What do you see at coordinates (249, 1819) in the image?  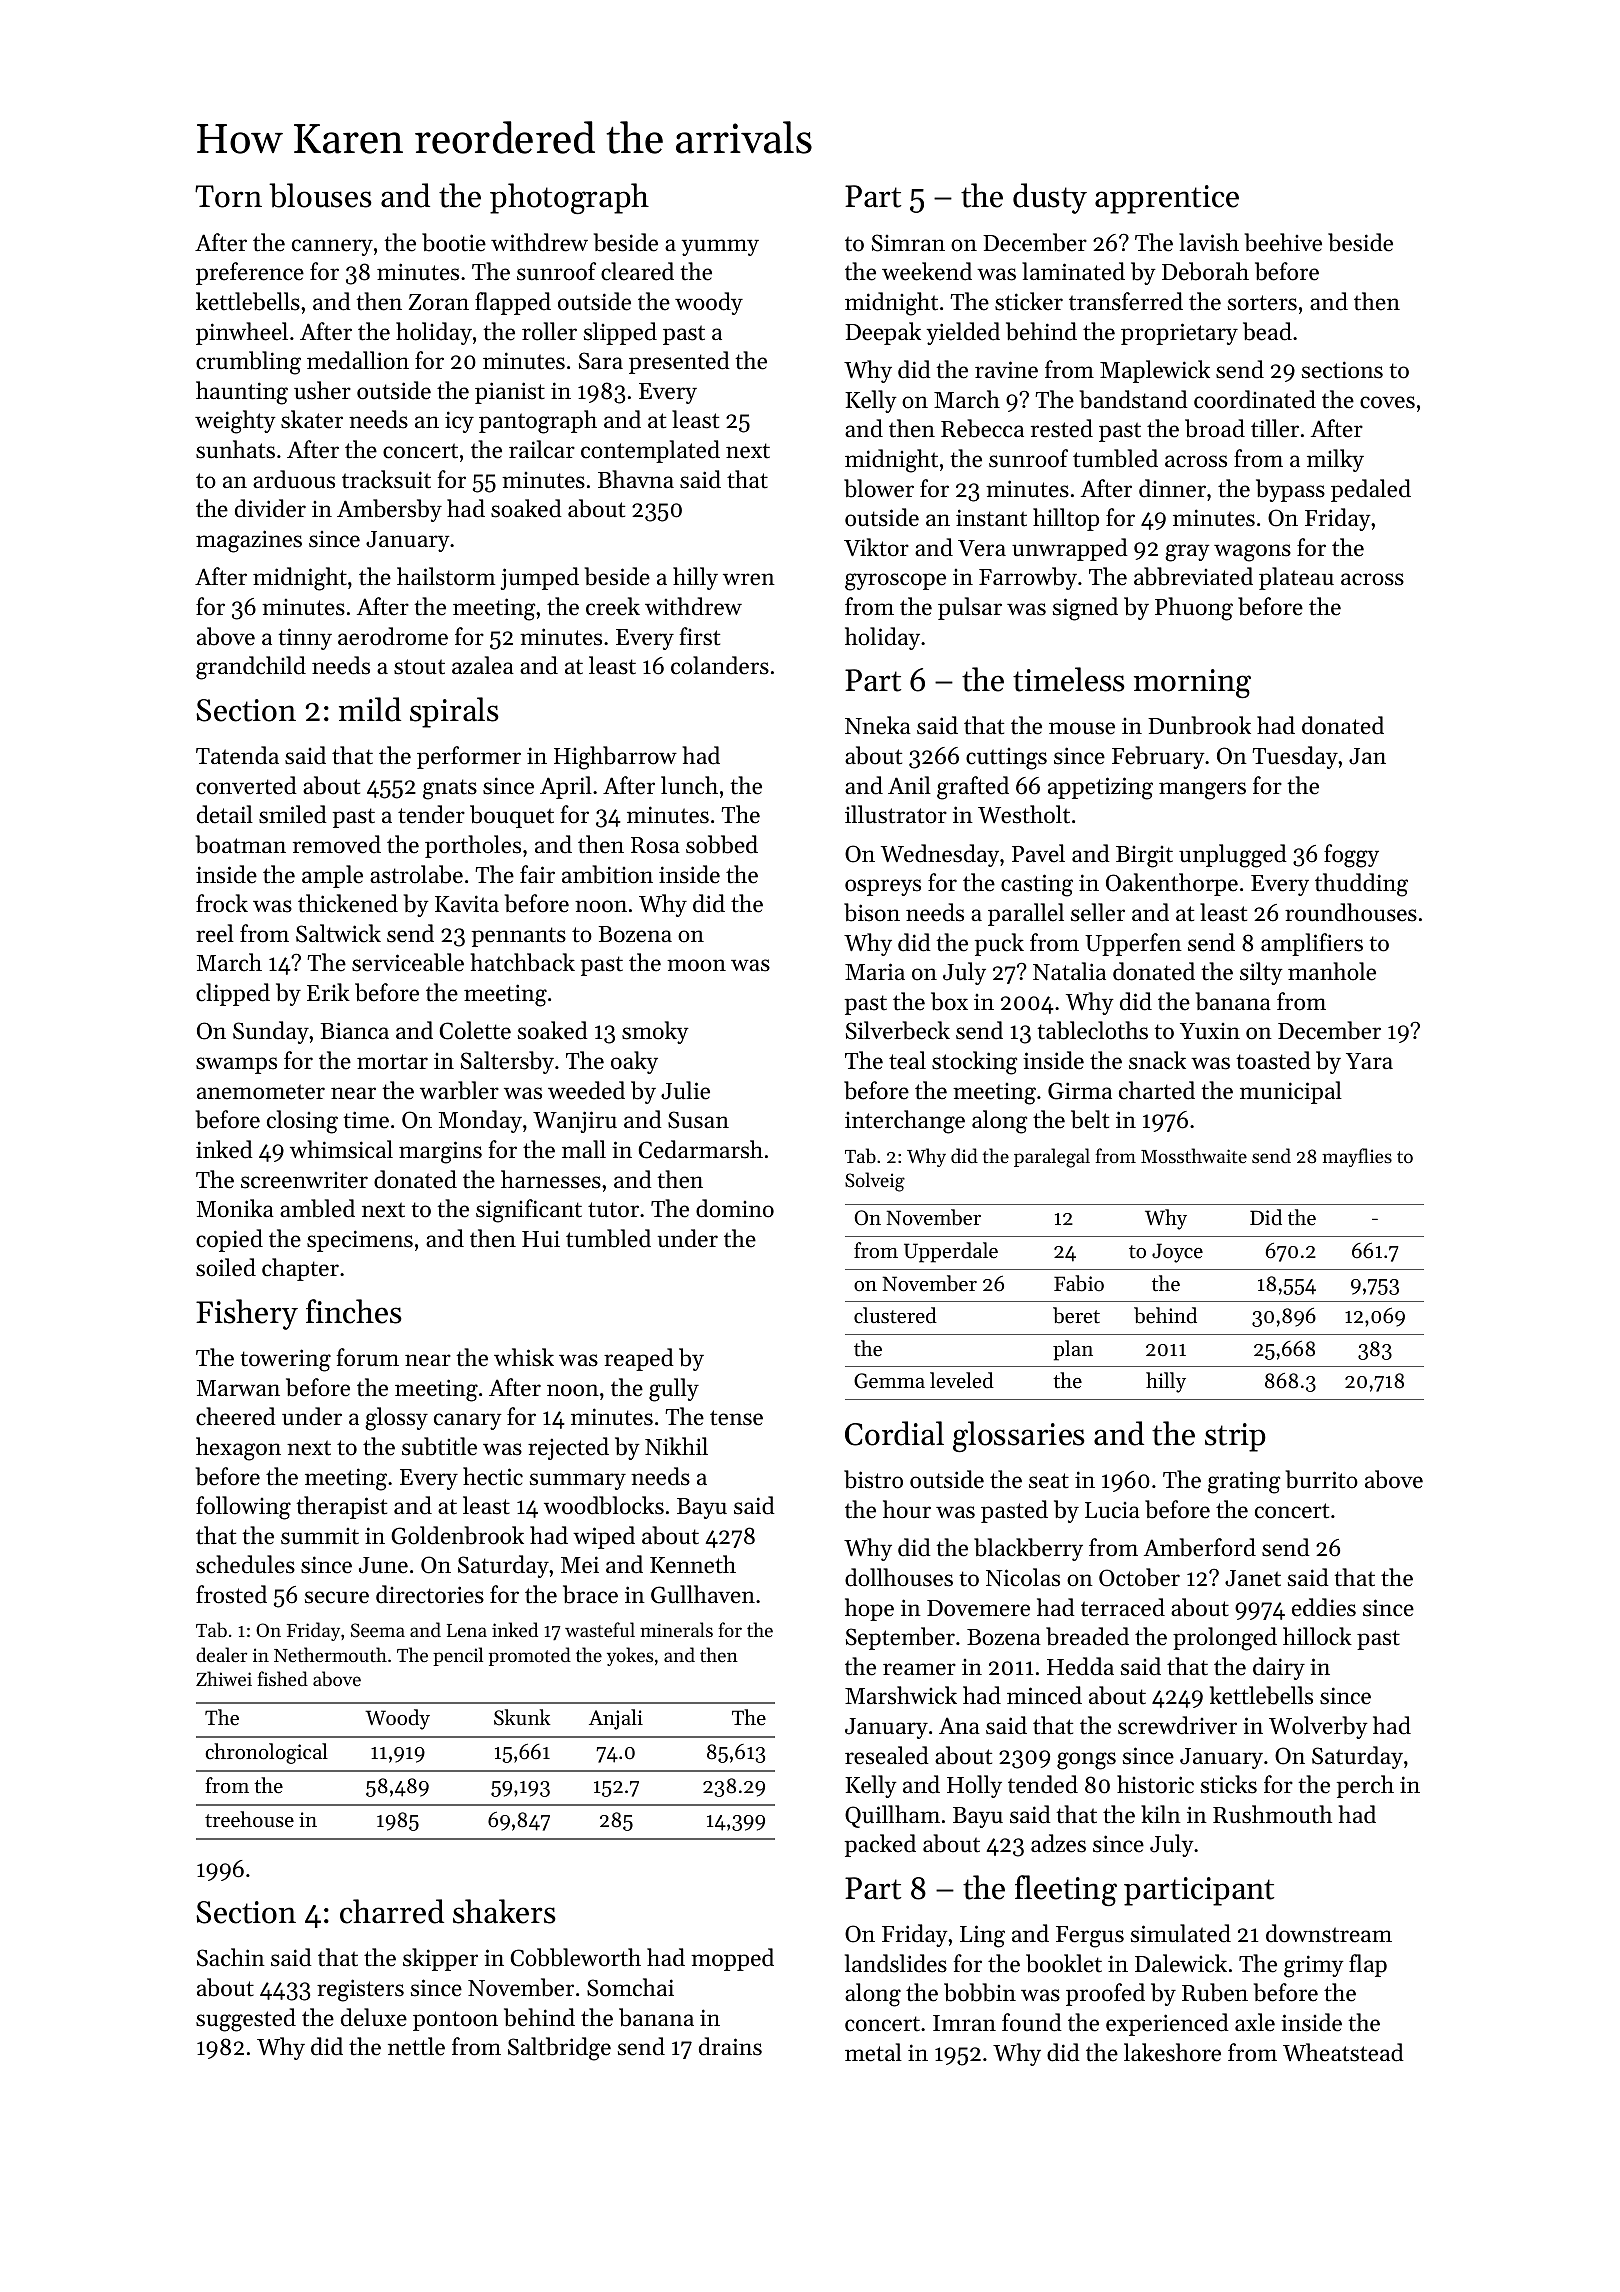 I see `treehouse` at bounding box center [249, 1819].
